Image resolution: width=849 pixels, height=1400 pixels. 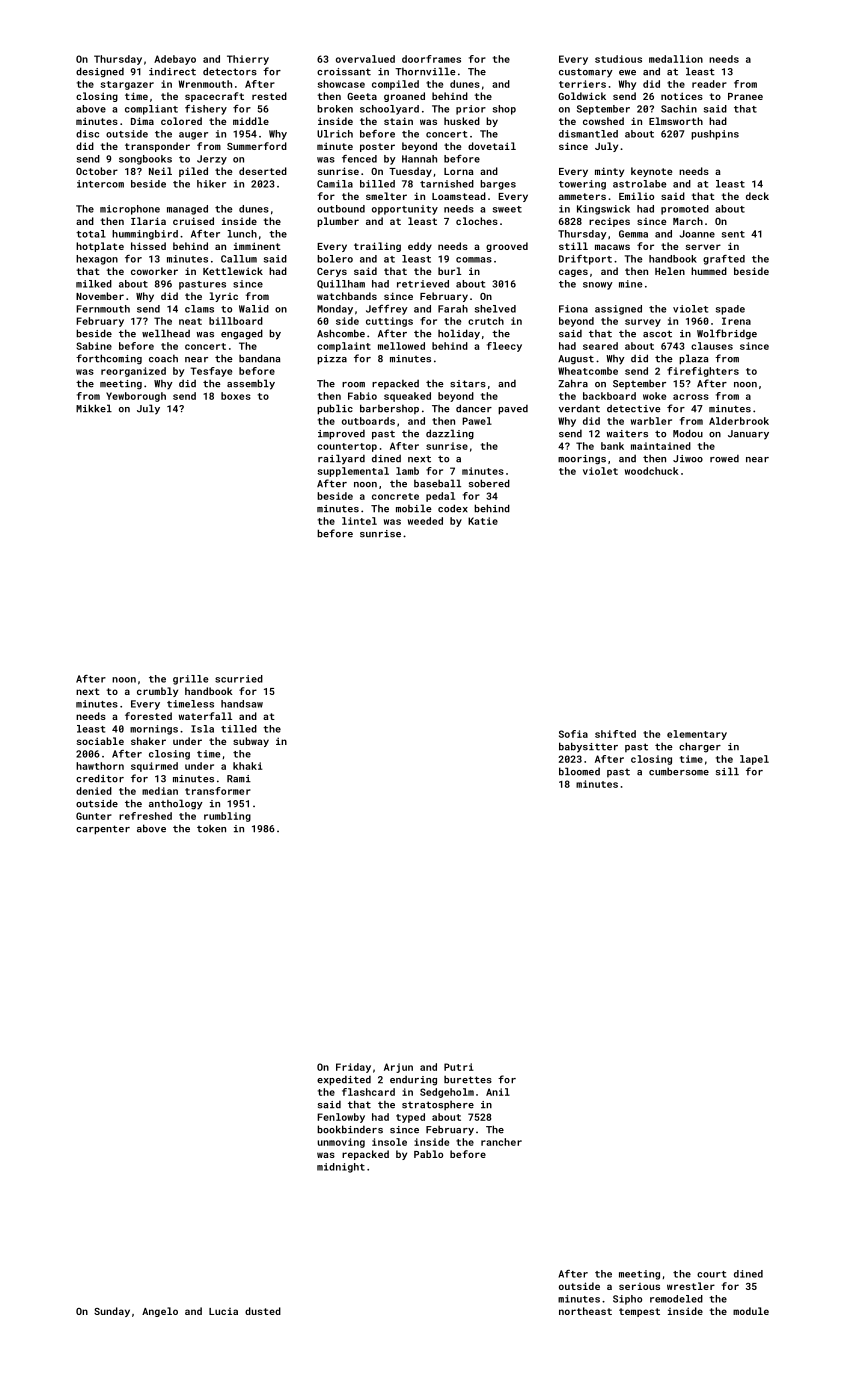 I want to click on khaki, so click(x=248, y=766).
